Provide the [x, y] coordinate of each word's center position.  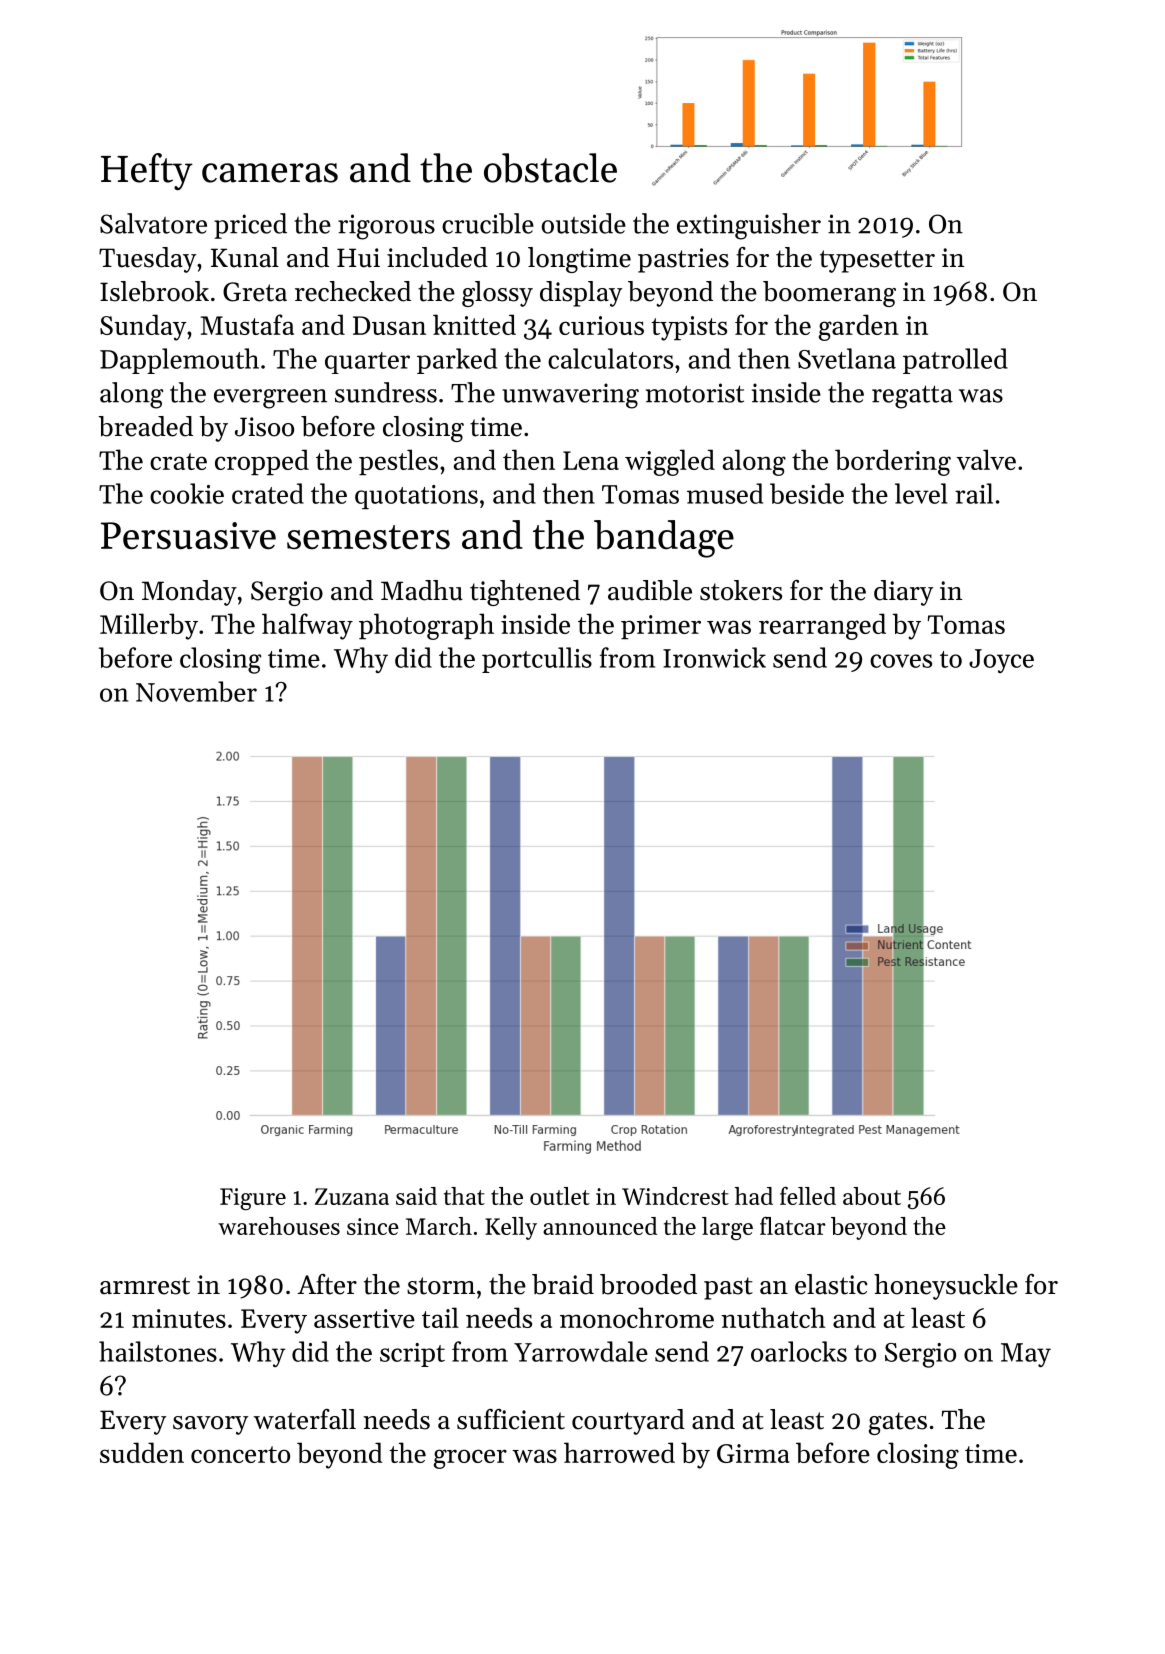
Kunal [245, 257]
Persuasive [188, 536]
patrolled [955, 361]
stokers [741, 590]
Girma [753, 1453]
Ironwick [714, 657]
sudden [142, 1452]
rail [974, 493]
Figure [253, 1199]
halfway [307, 626]
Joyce [1001, 661]
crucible [488, 223]
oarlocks [799, 1351]
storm [441, 1286]
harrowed [619, 1452]
